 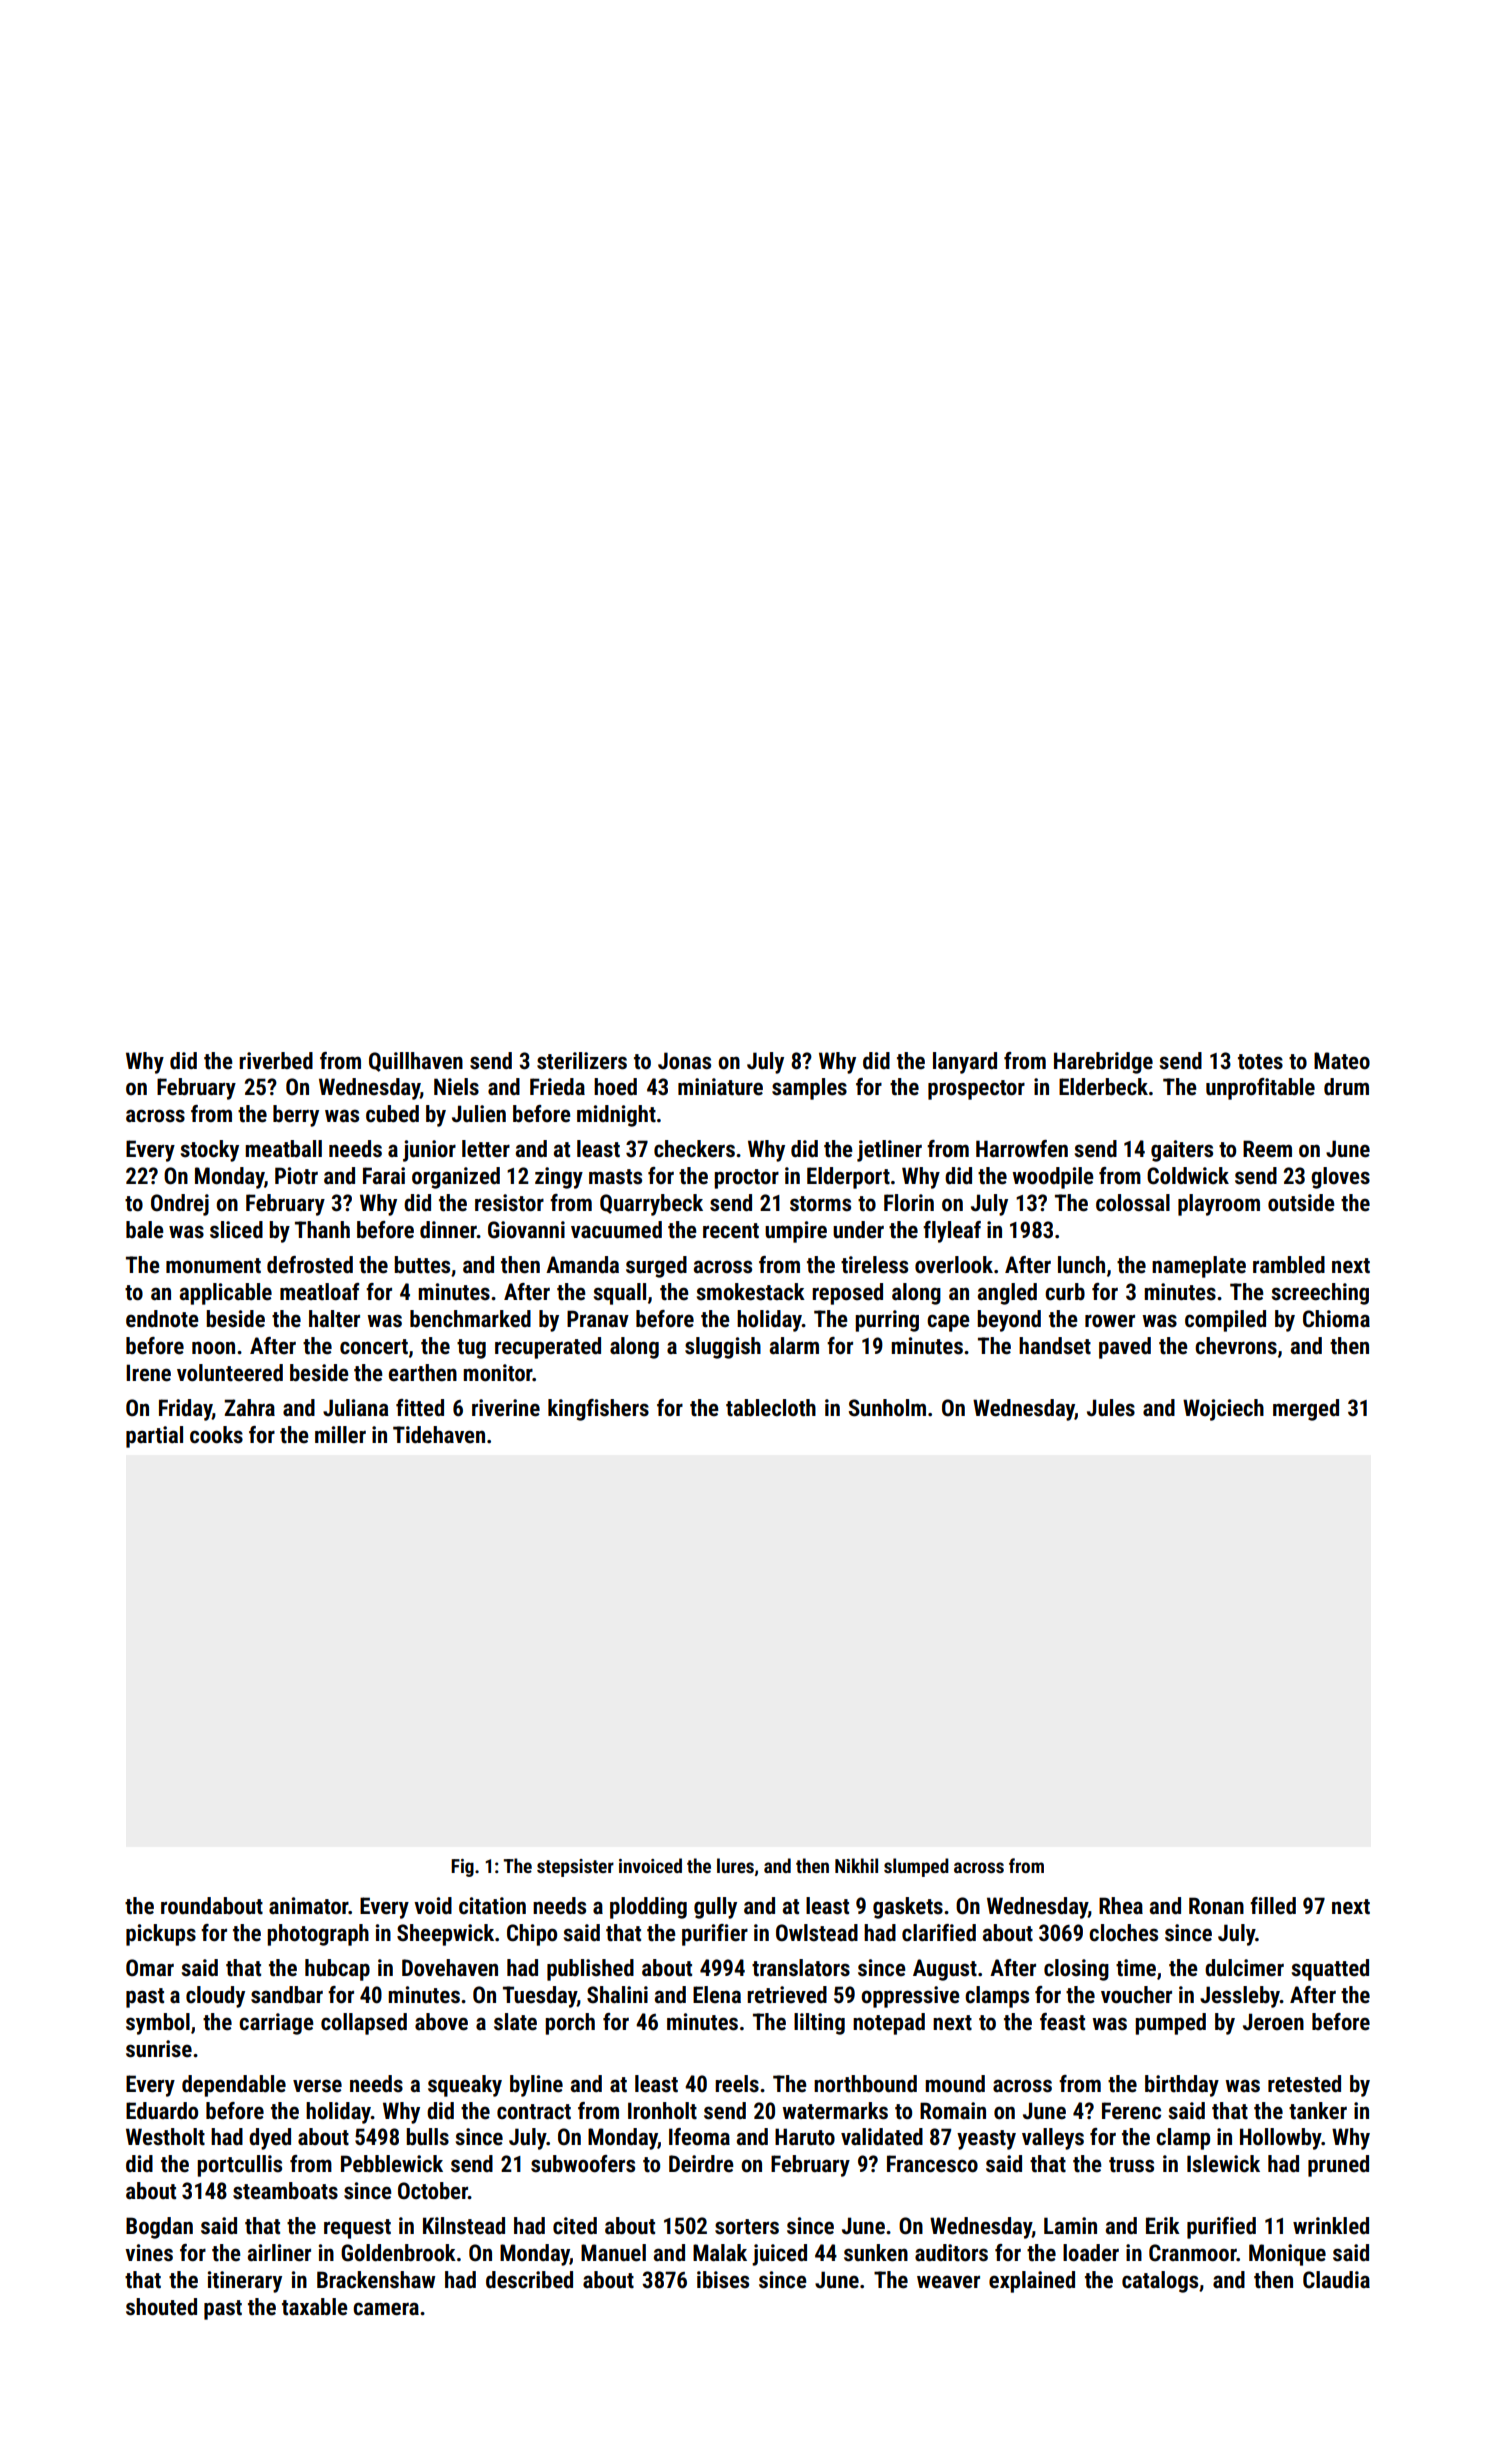 What do you see at coordinates (582, 1061) in the document?
I see `sterilizers` at bounding box center [582, 1061].
